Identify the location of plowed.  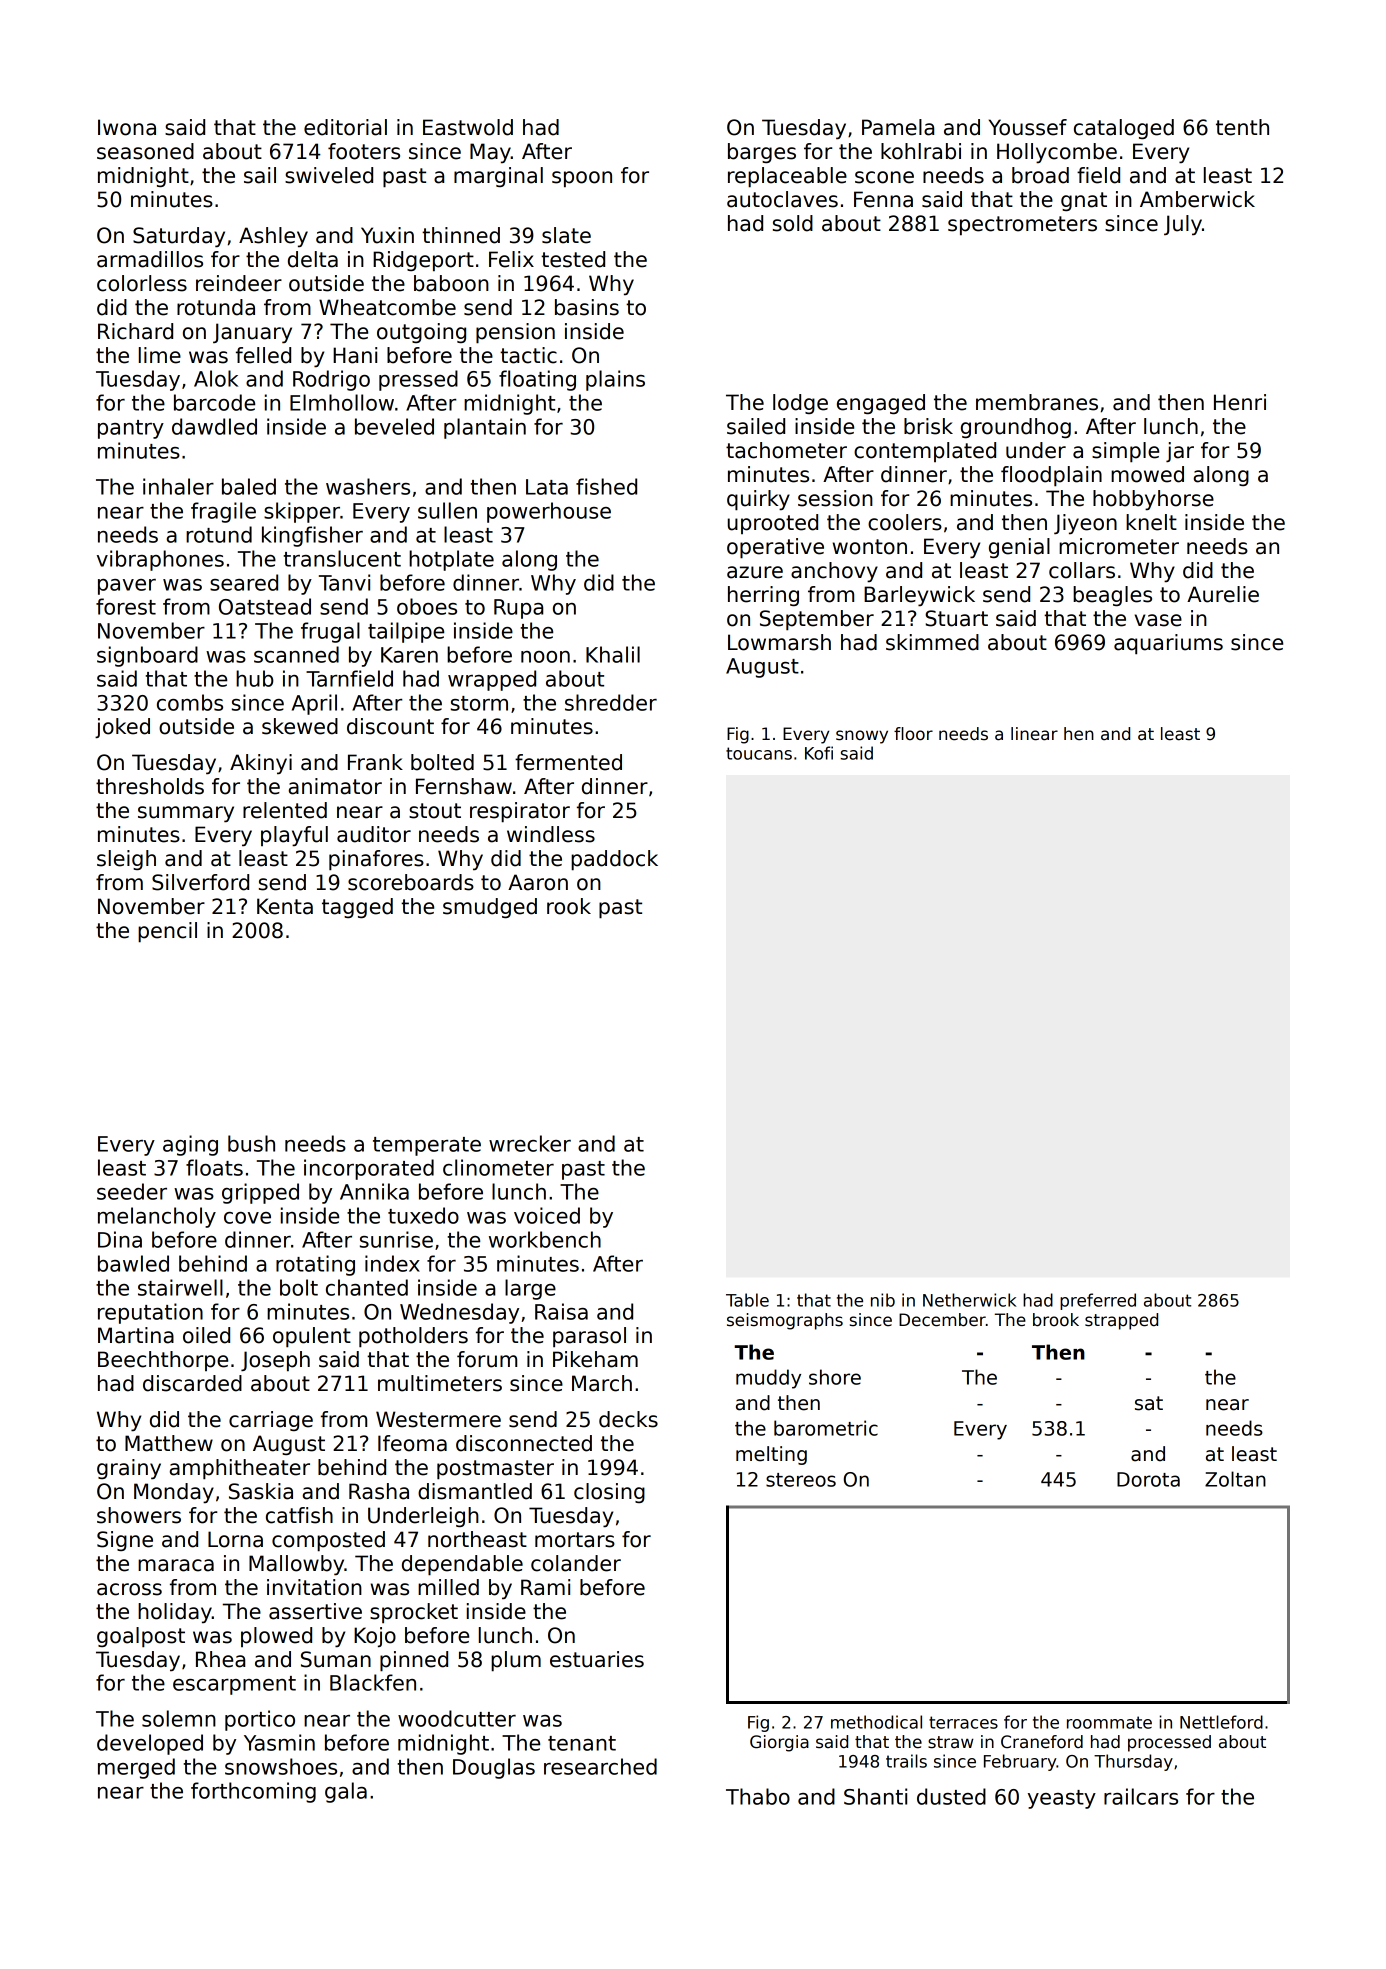
(276, 1637).
